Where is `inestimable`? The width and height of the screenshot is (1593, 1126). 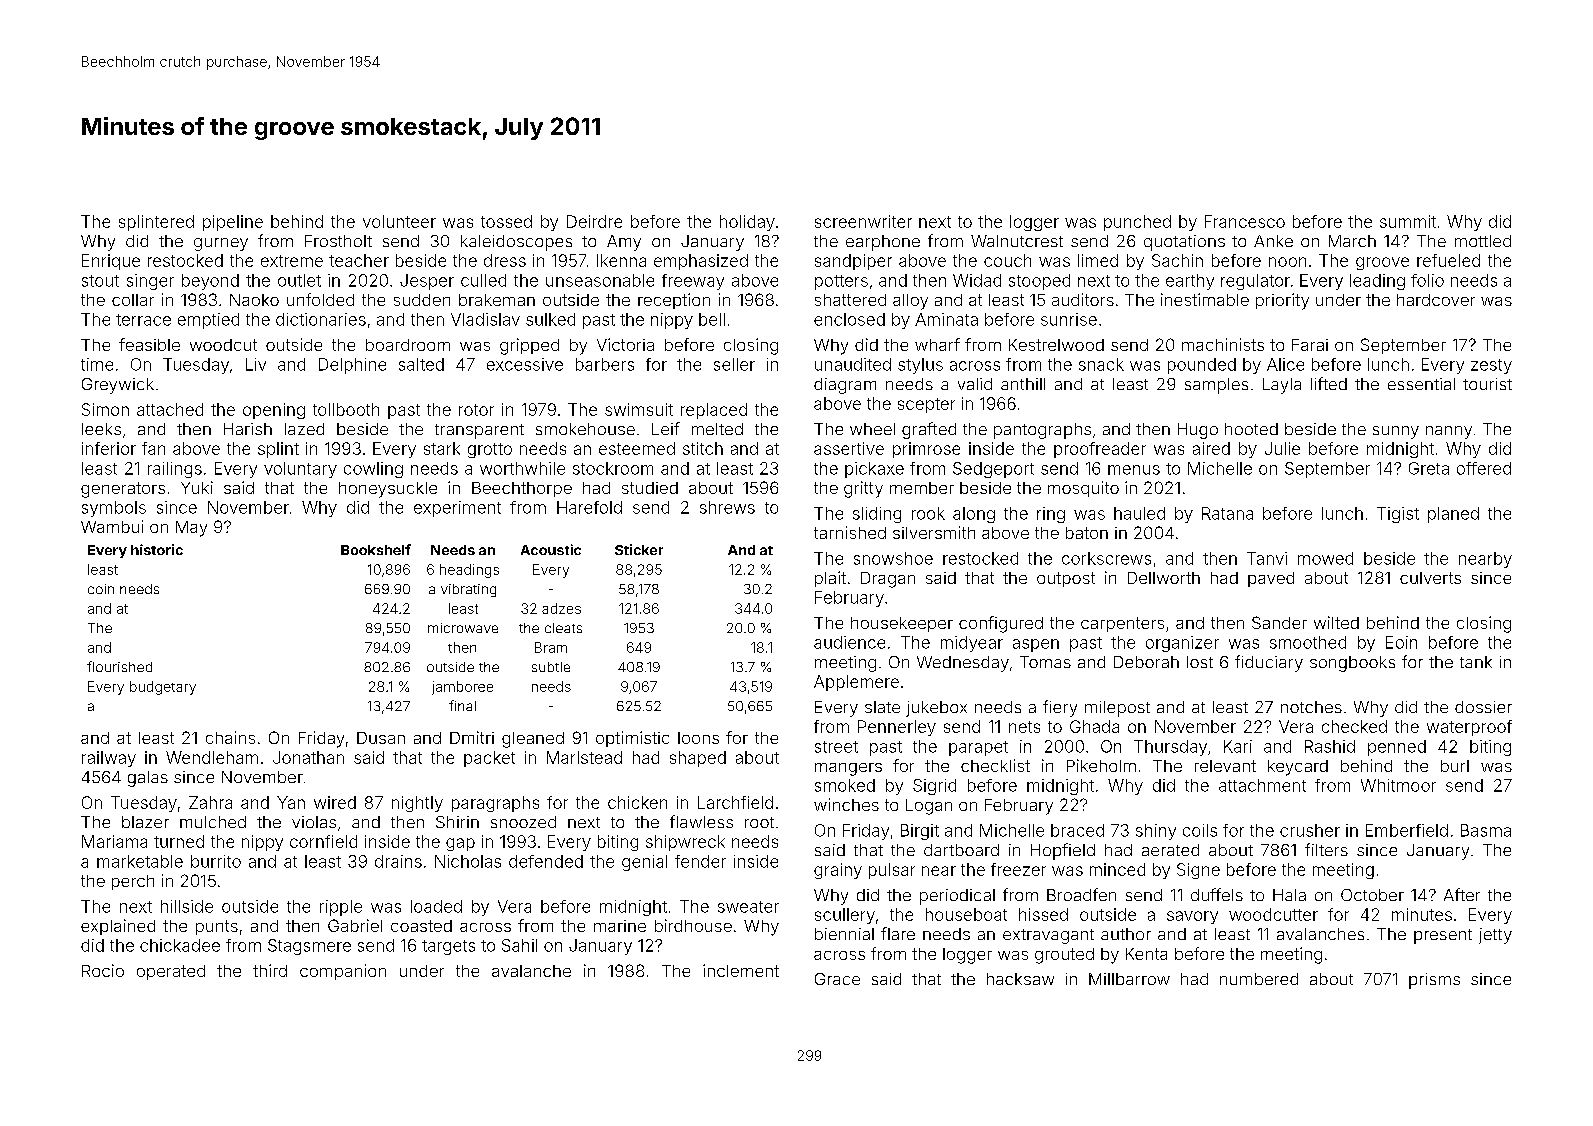 inestimable is located at coordinates (1205, 299).
